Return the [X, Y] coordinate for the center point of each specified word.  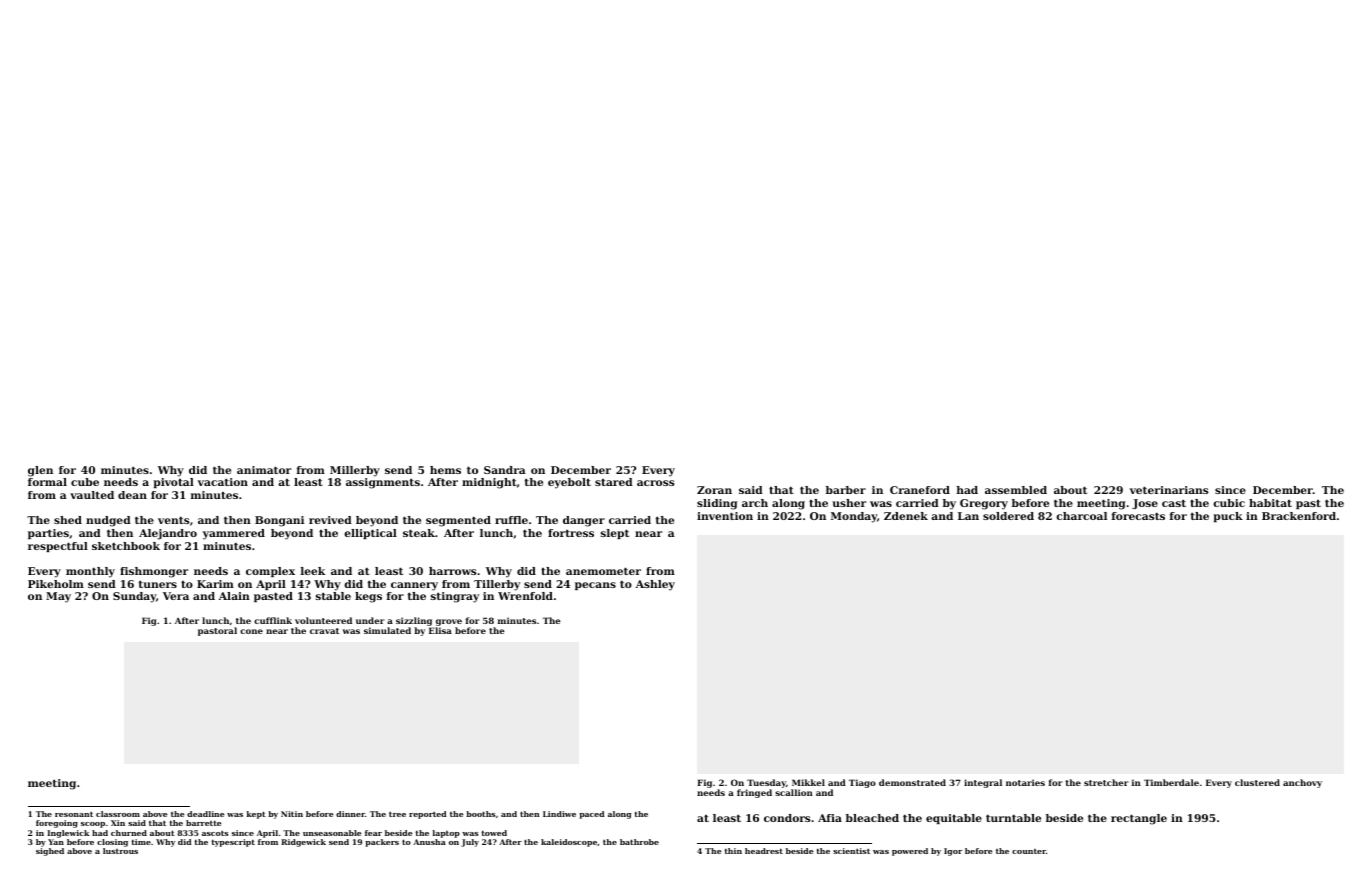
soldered [1008, 516]
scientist [851, 851]
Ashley [655, 585]
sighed [50, 852]
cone [251, 631]
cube [85, 482]
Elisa [440, 630]
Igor [953, 852]
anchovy [1302, 783]
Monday [854, 517]
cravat [325, 631]
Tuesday [766, 783]
